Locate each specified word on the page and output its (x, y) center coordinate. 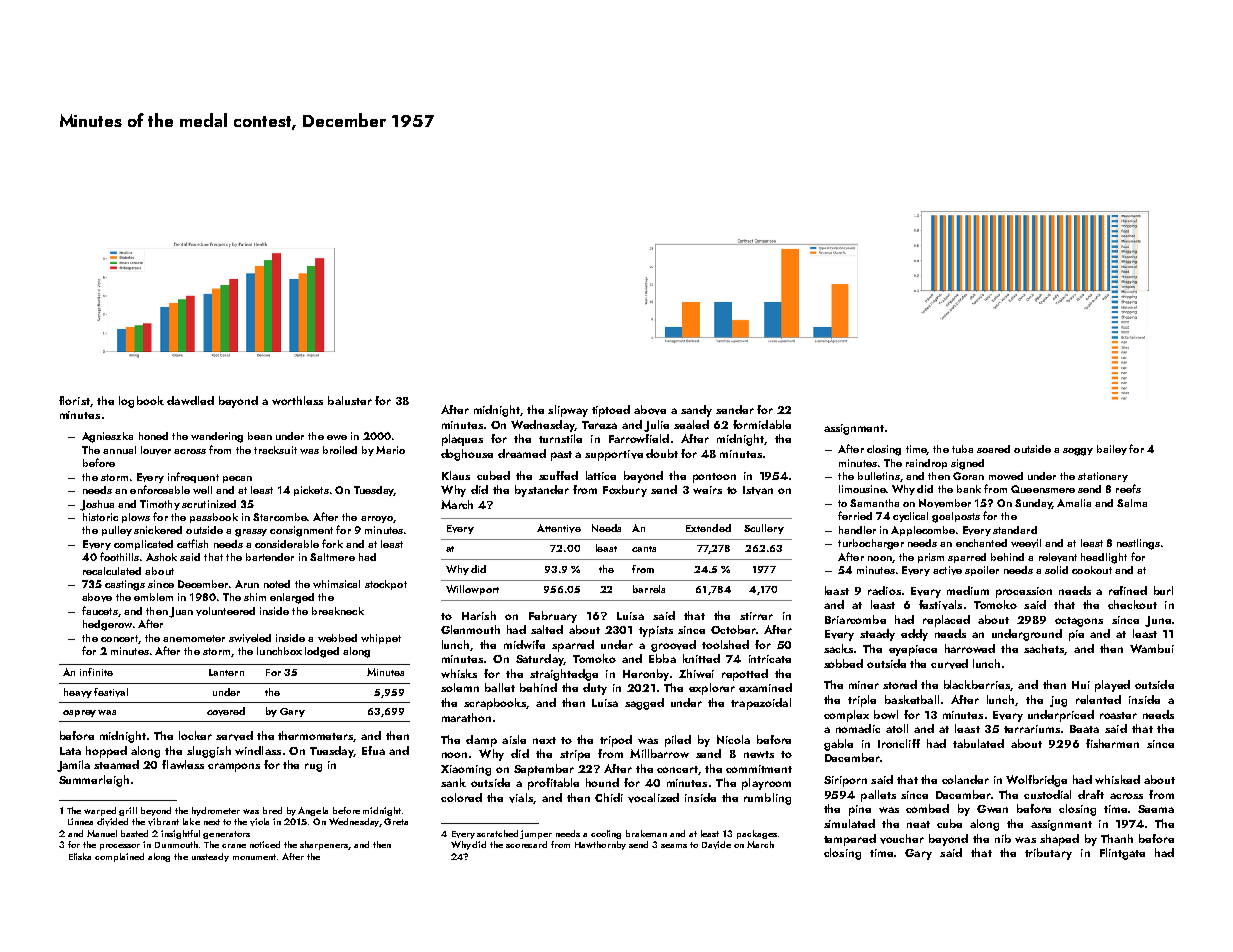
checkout (1132, 604)
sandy (696, 411)
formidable (762, 424)
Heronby (646, 675)
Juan (181, 612)
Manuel (102, 833)
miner (864, 685)
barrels (649, 589)
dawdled (190, 400)
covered (226, 711)
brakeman (646, 833)
